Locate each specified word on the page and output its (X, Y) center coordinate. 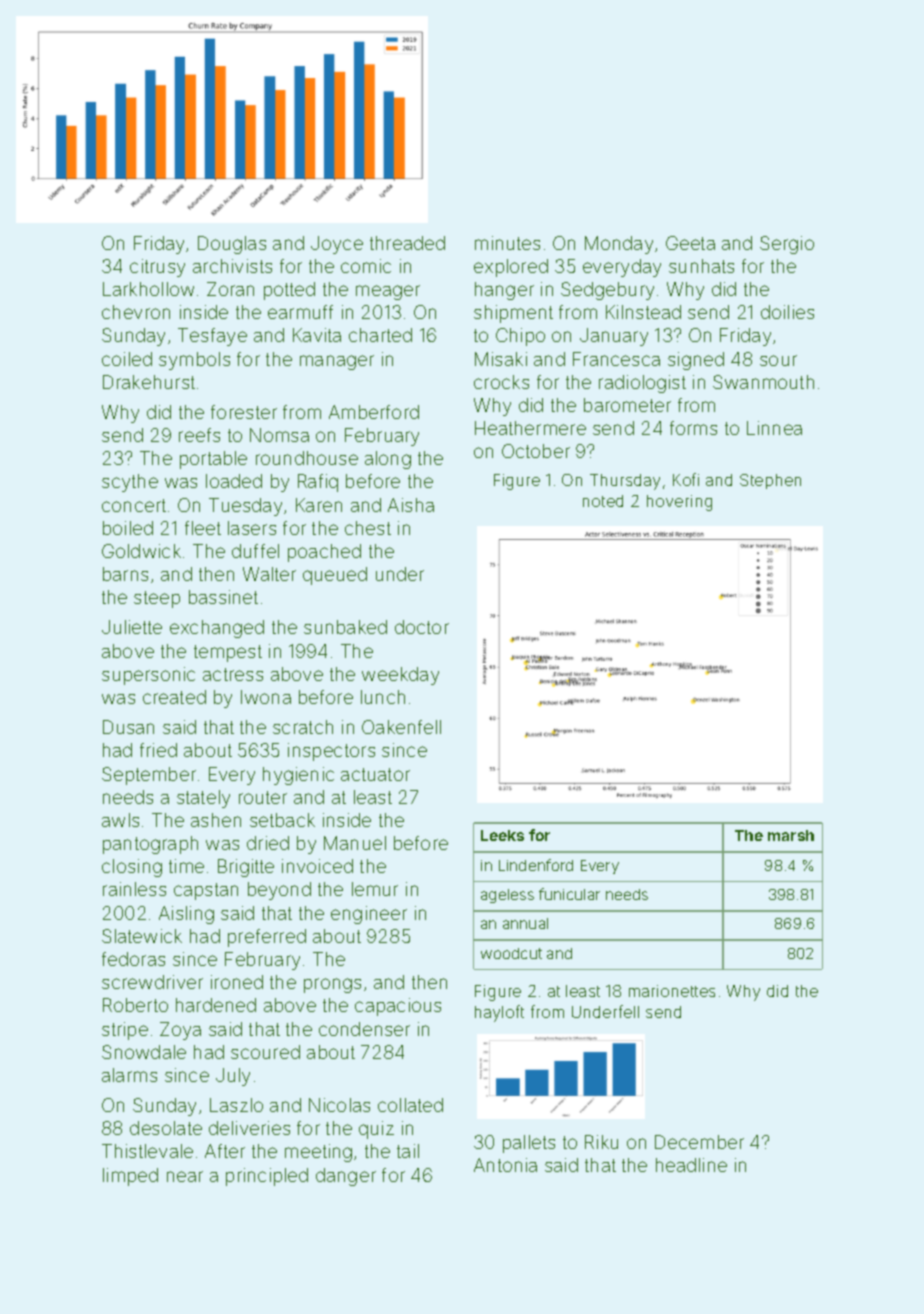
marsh (791, 835)
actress (233, 674)
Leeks (502, 835)
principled (267, 1177)
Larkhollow (148, 289)
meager (388, 292)
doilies (787, 312)
